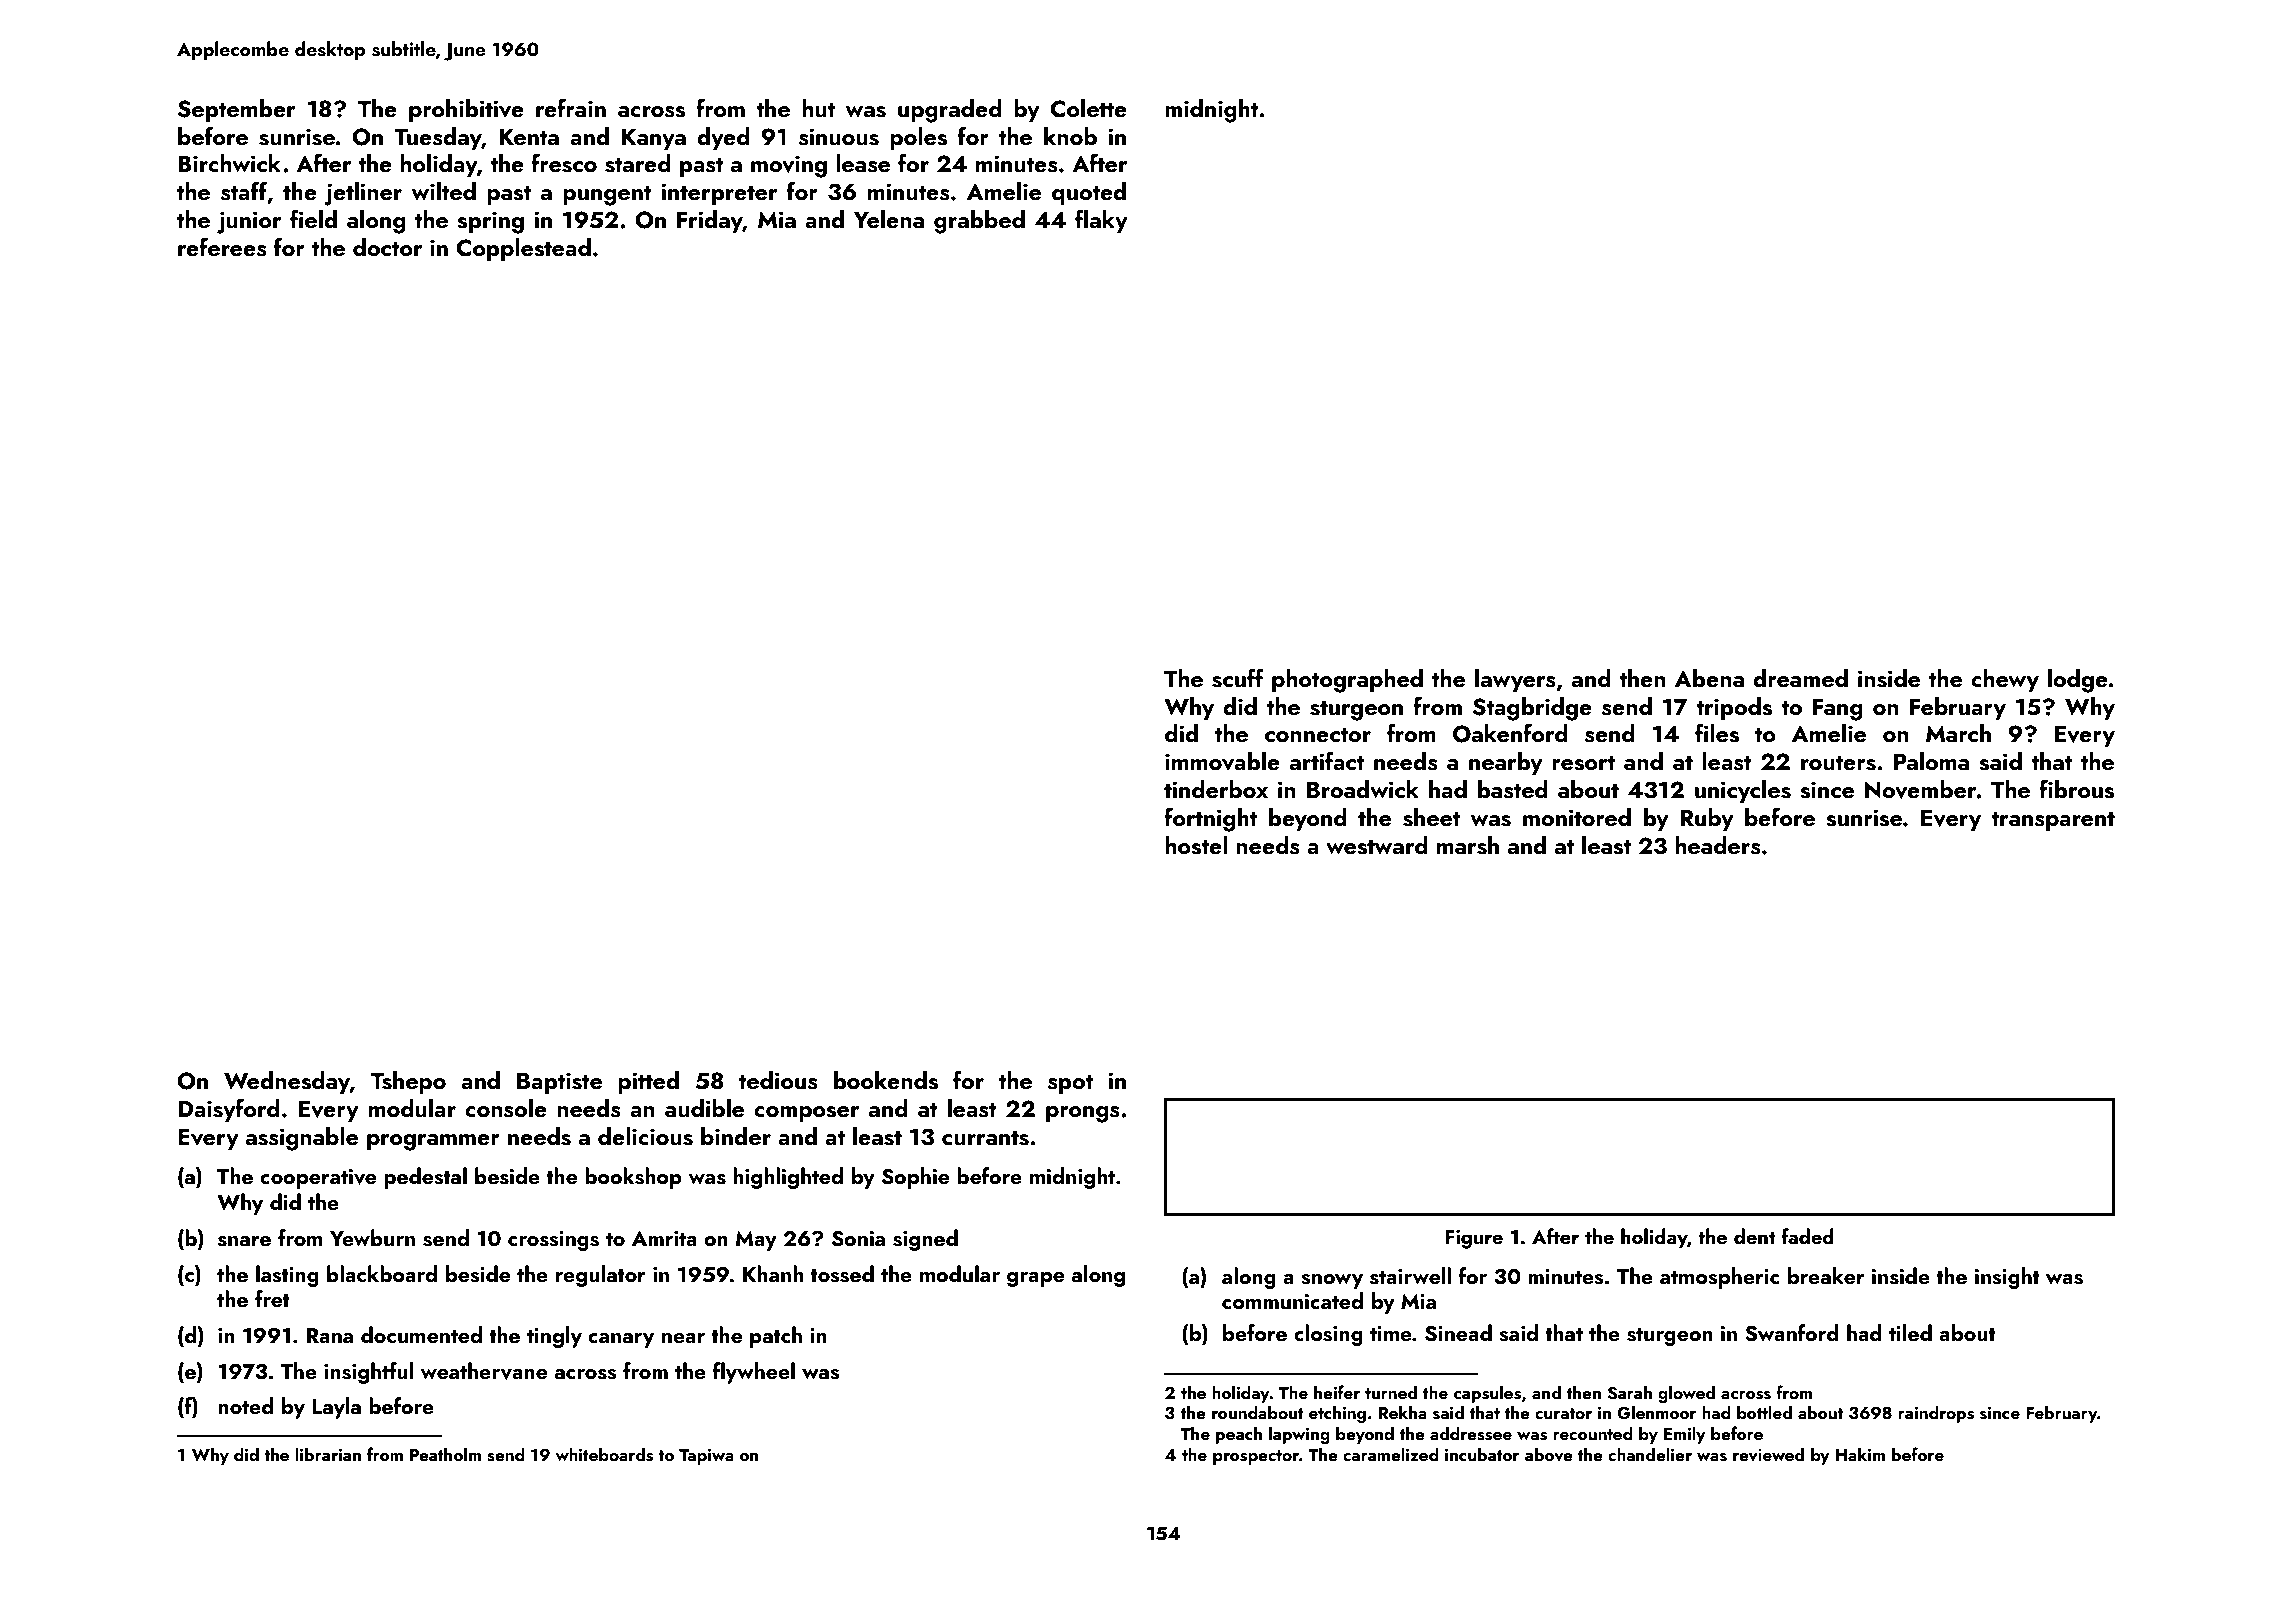 Image resolution: width=2292 pixels, height=1620 pixels. What do you see at coordinates (244, 1241) in the screenshot?
I see `snare` at bounding box center [244, 1241].
